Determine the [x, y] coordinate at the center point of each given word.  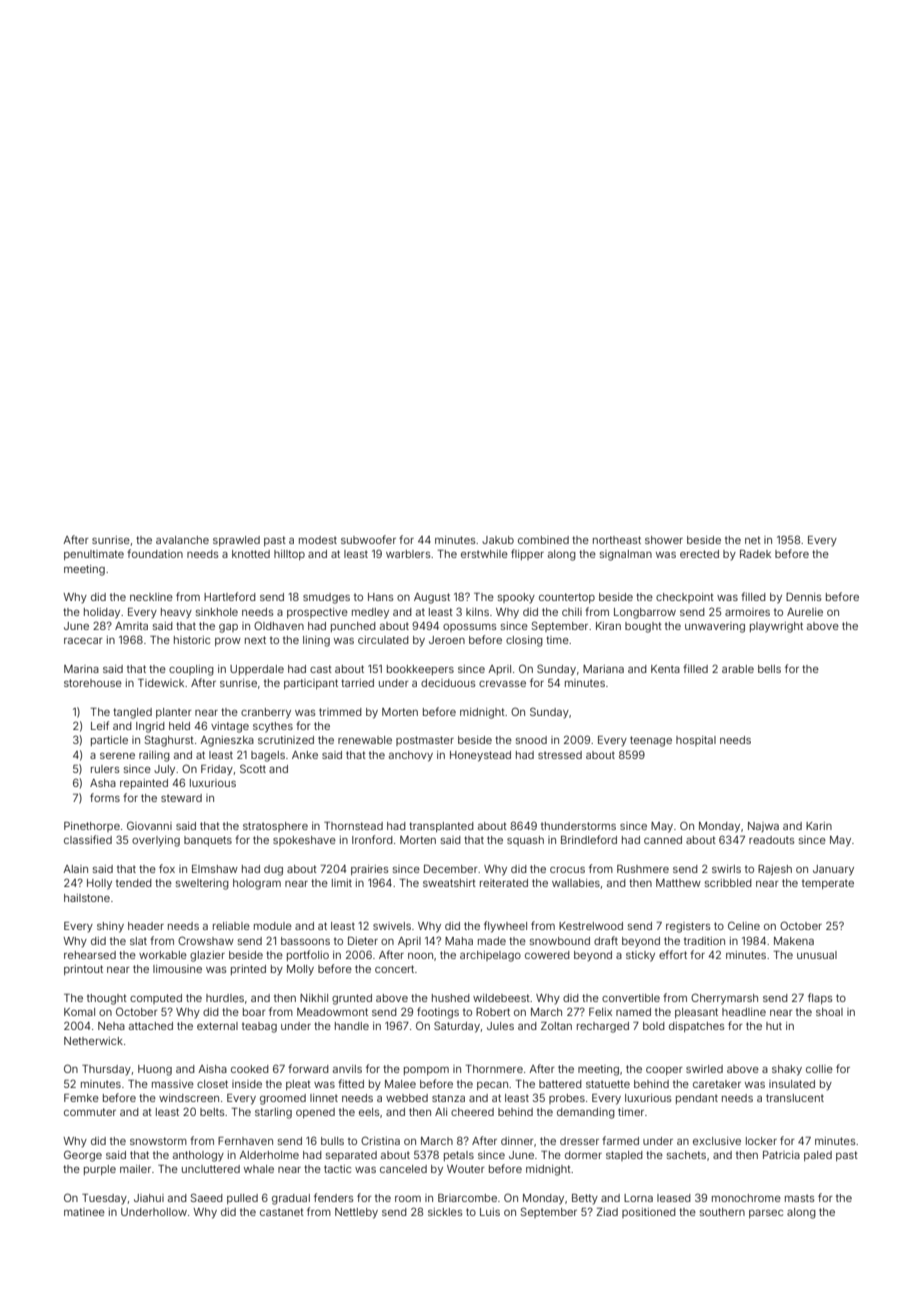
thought [107, 999]
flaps [820, 998]
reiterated [504, 883]
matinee [84, 1212]
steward [181, 798]
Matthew [678, 883]
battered [560, 1084]
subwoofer [368, 539]
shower [664, 540]
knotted [251, 554]
